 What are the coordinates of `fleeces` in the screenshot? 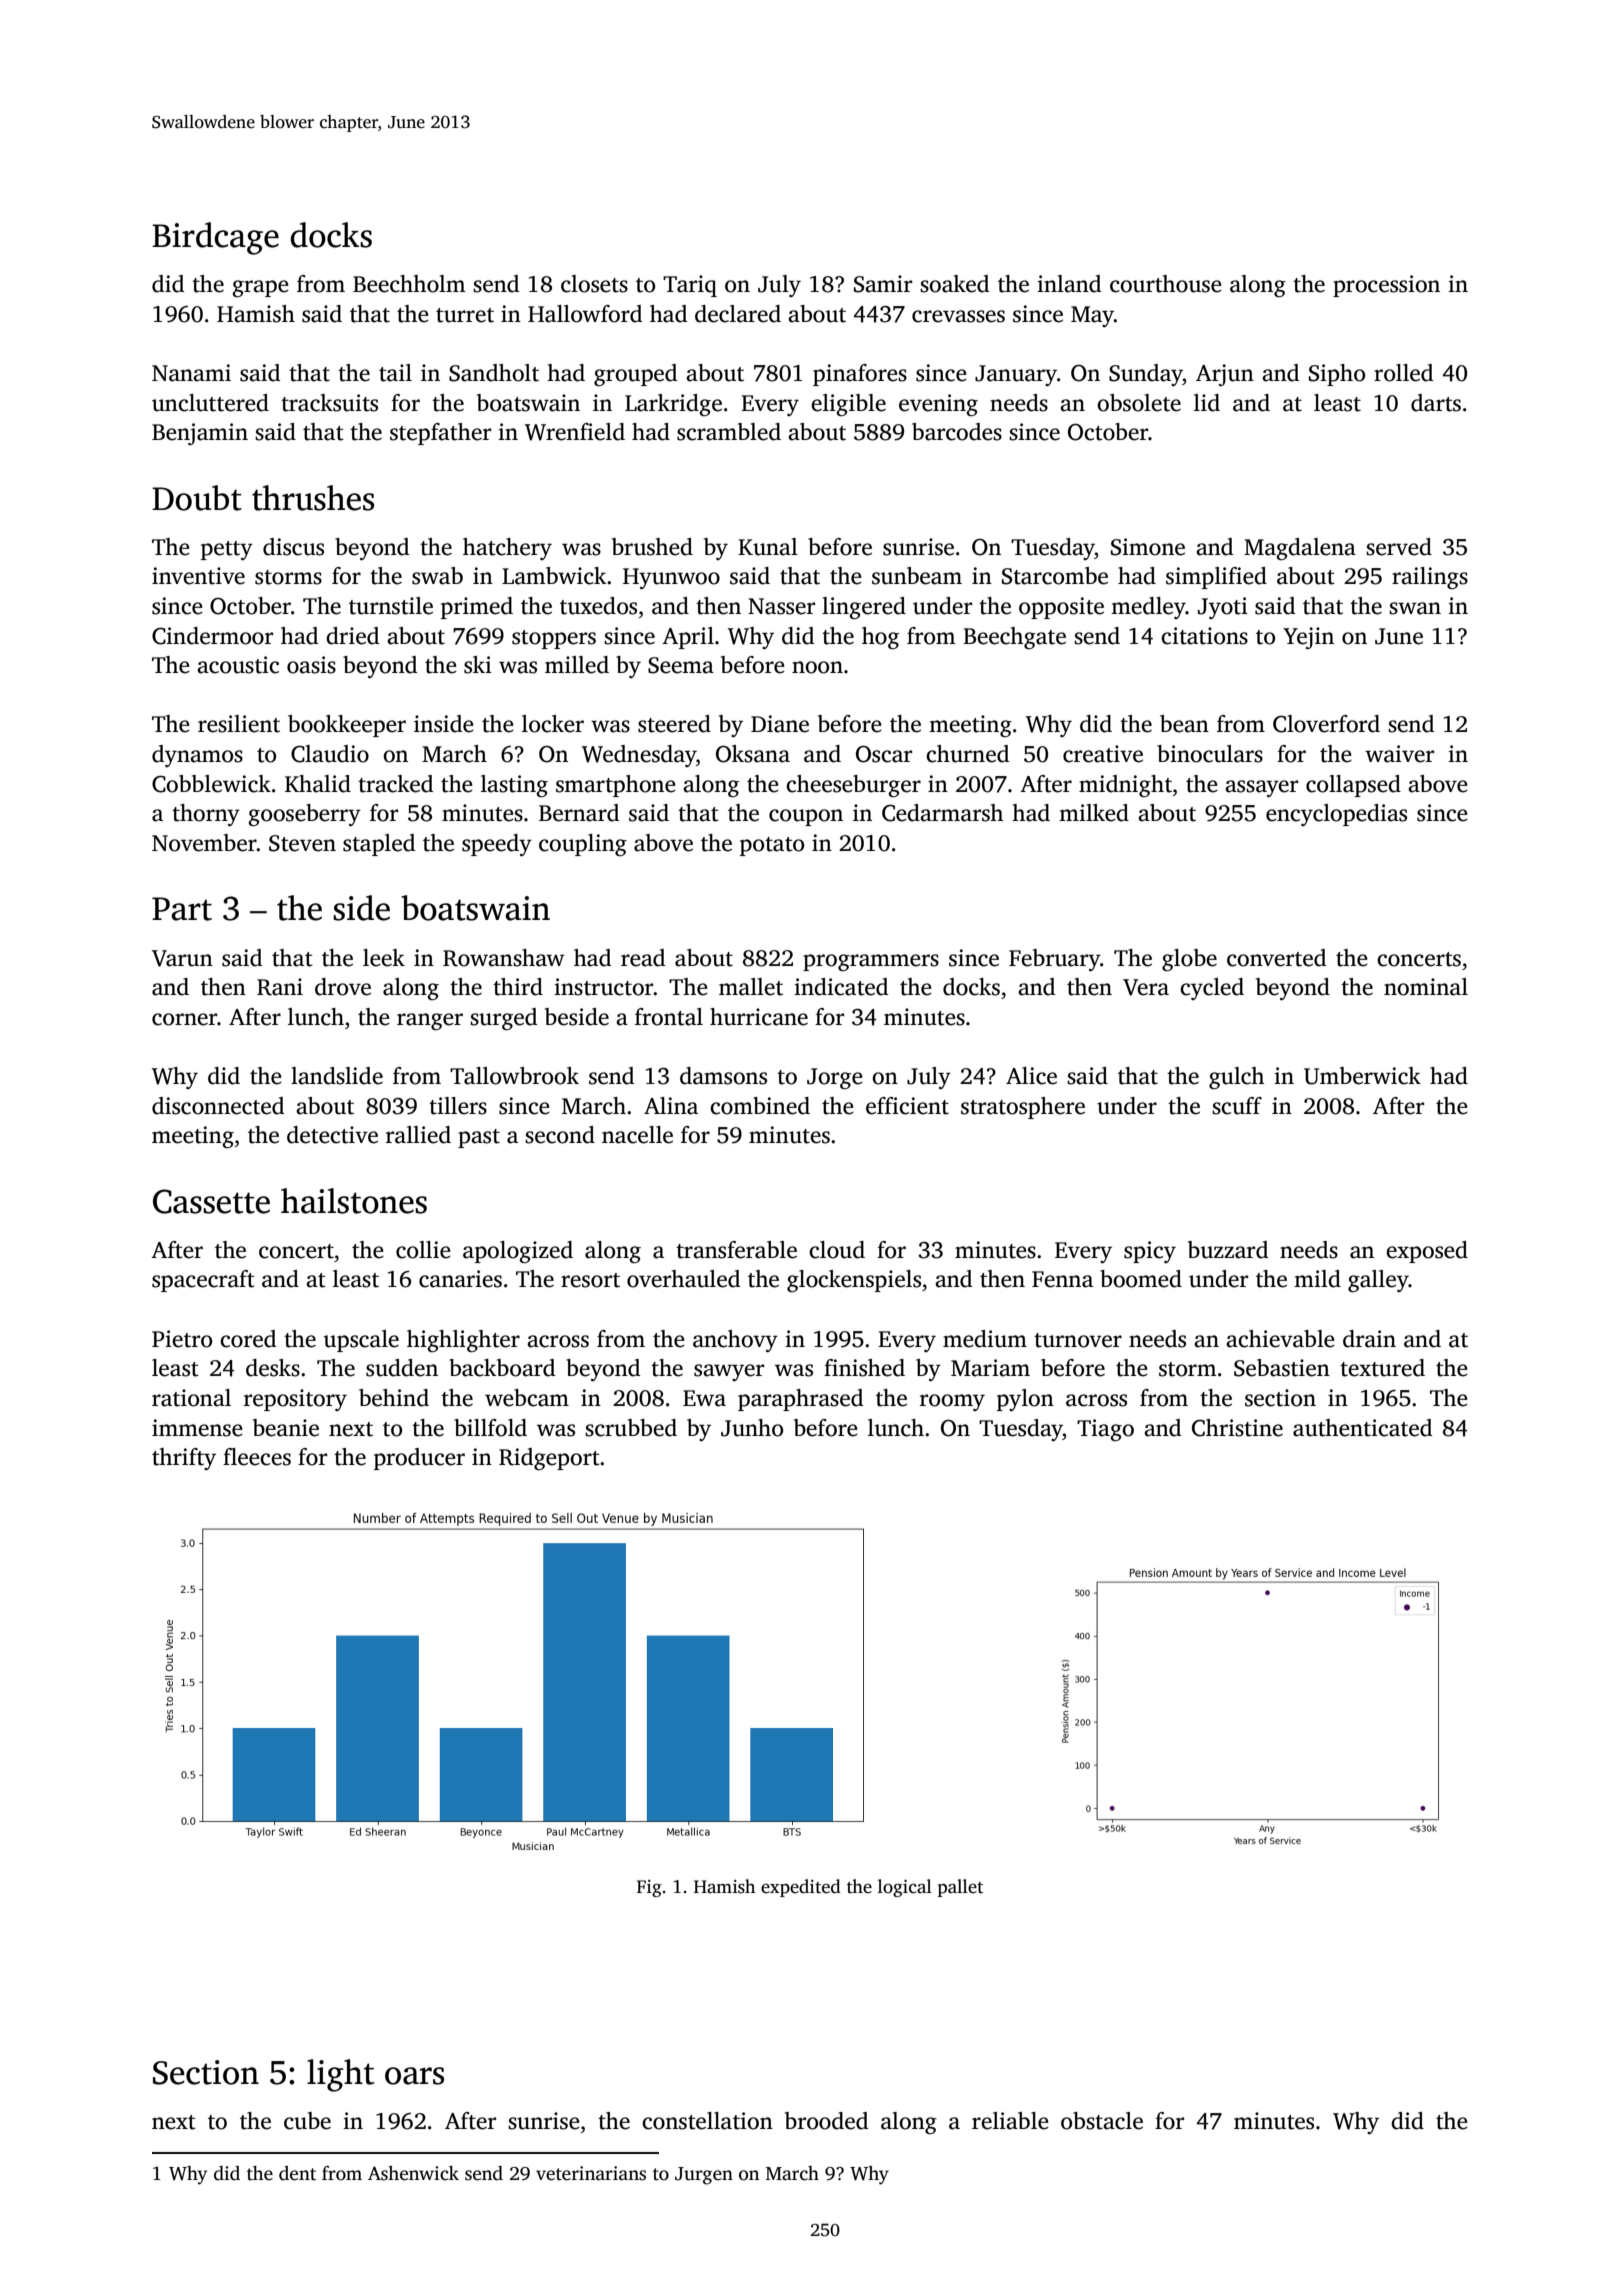 It's located at (257, 1457).
